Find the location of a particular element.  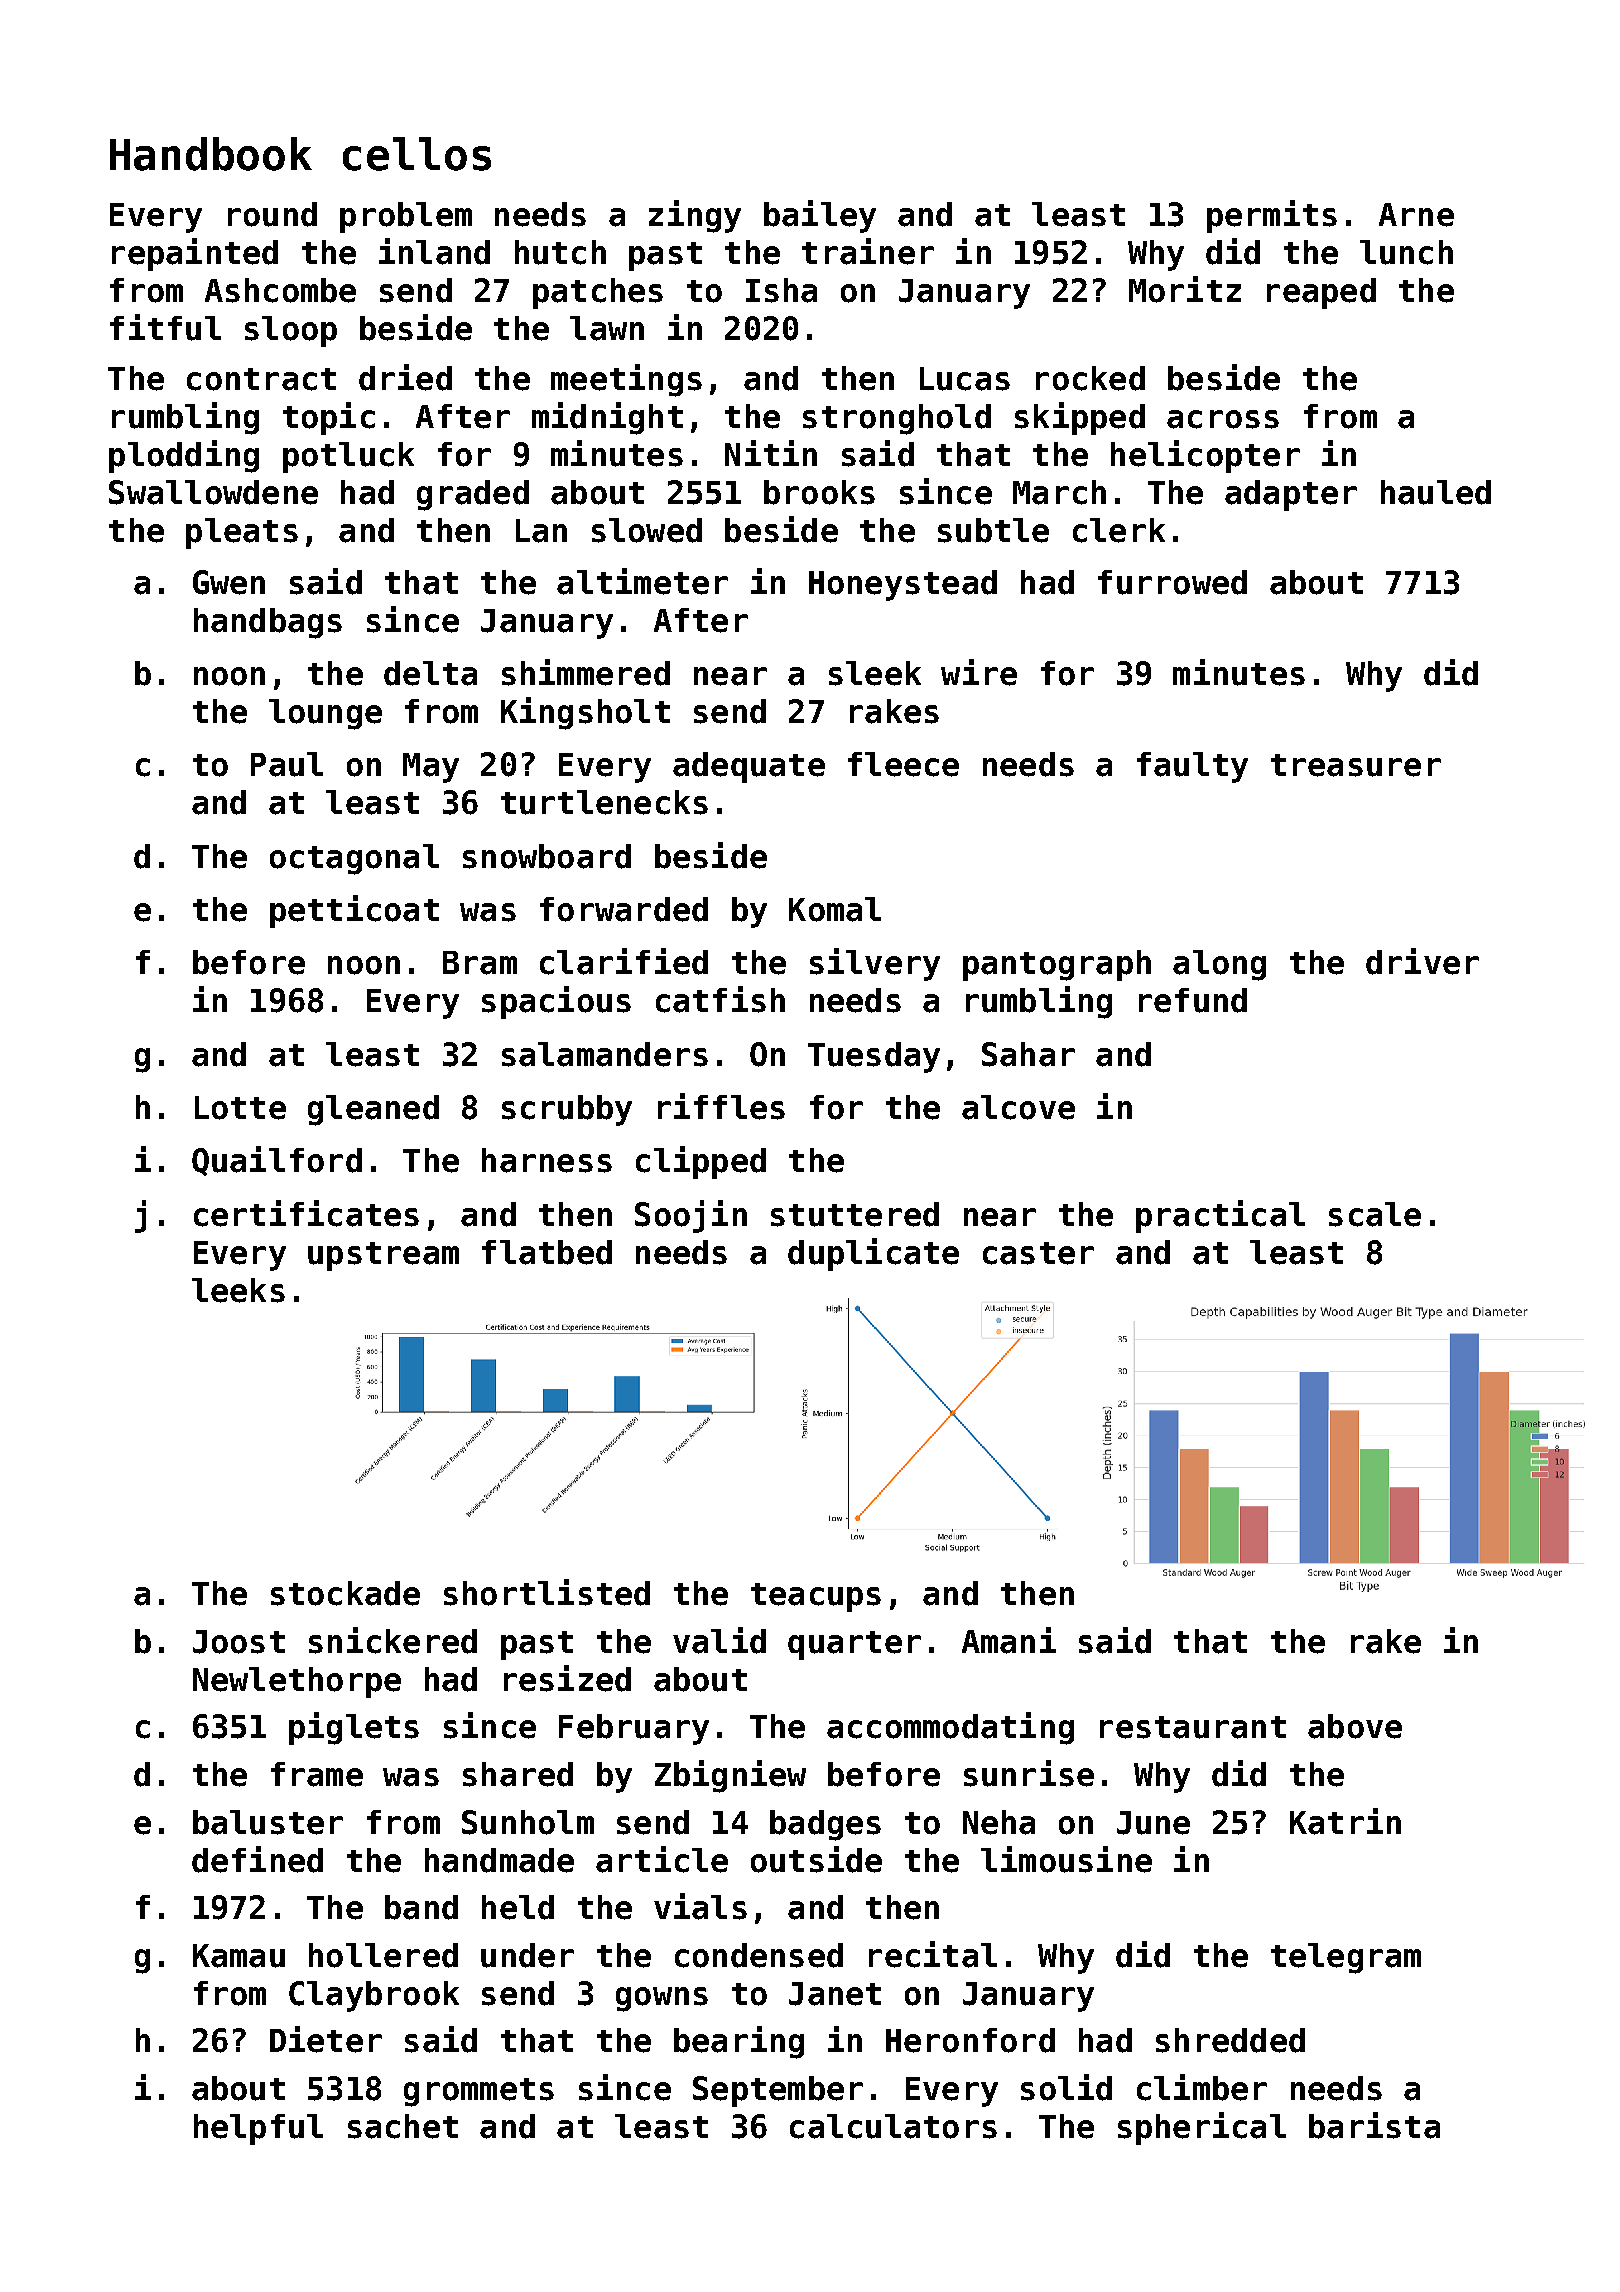

zingy is located at coordinates (695, 216).
